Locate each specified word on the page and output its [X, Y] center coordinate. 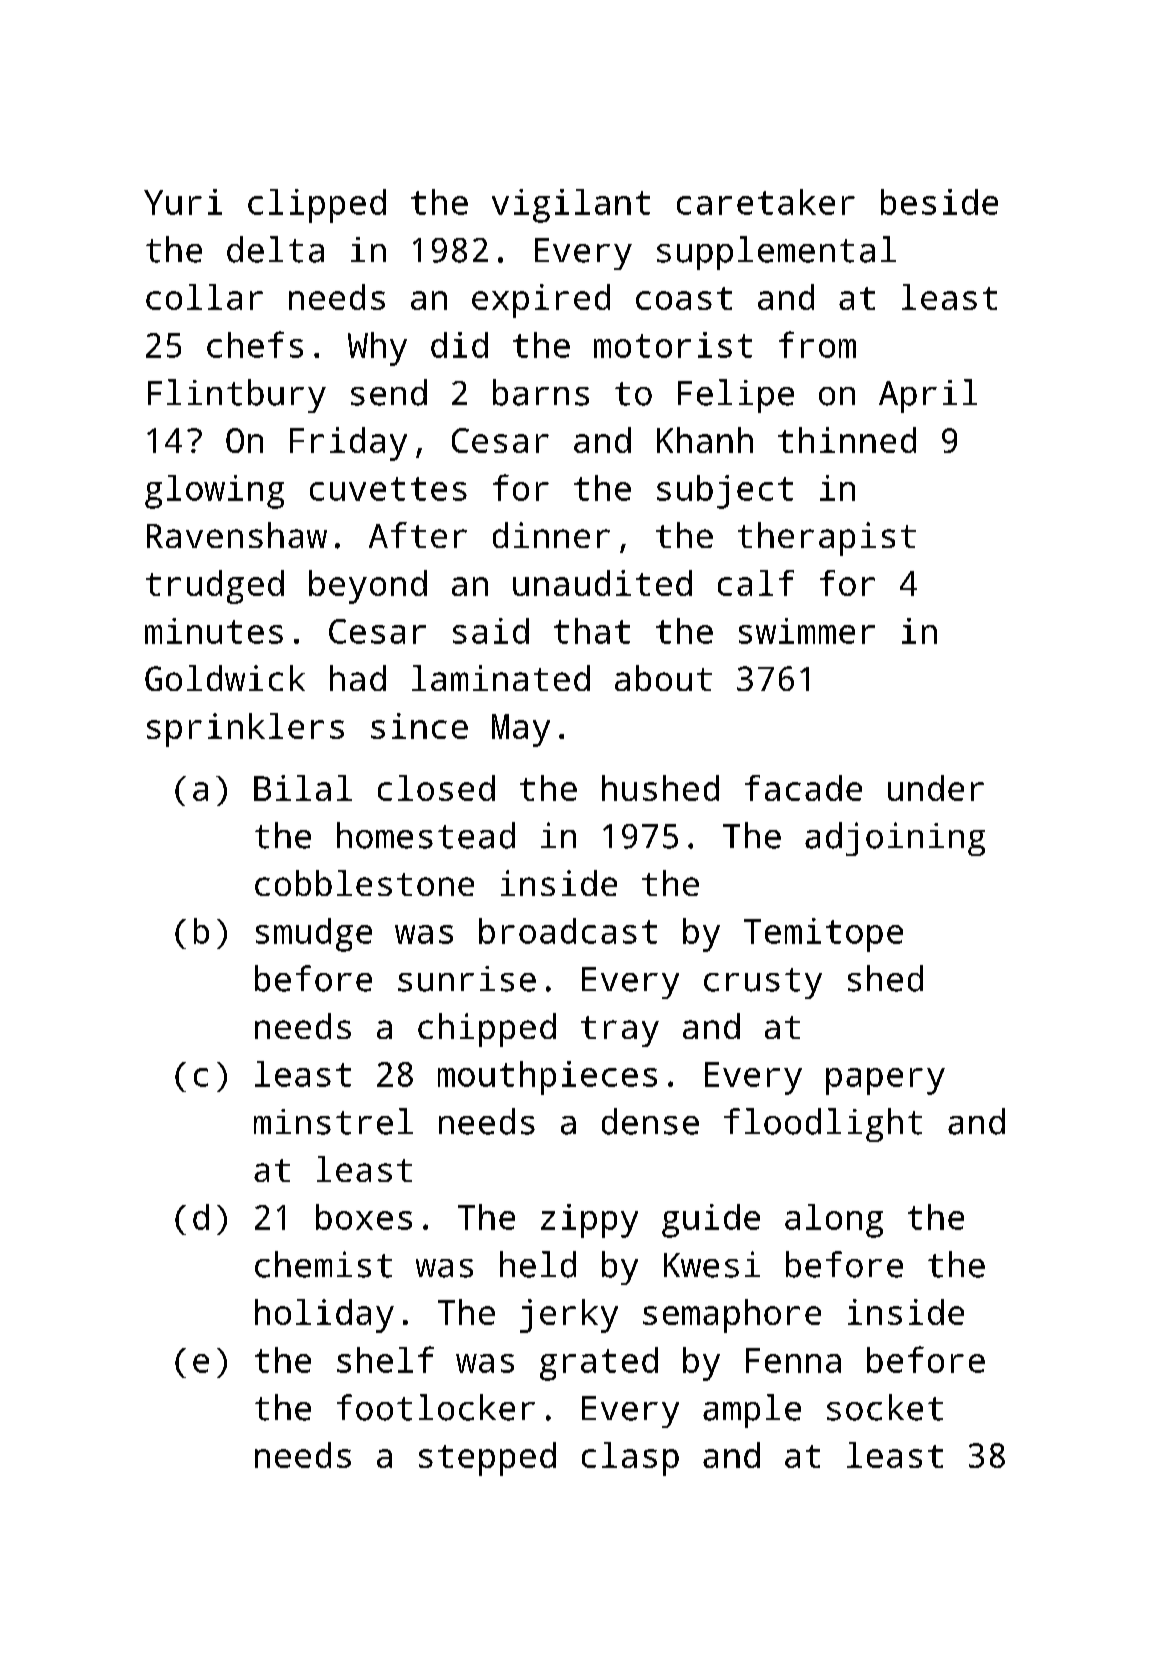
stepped [487, 1459]
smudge [314, 935]
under [936, 788]
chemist [323, 1264]
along [834, 1221]
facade [803, 788]
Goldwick [225, 678]
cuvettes [388, 489]
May [521, 730]
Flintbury [237, 396]
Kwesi [712, 1264]
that [592, 631]
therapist [827, 539]
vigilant [571, 206]
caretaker [766, 202]
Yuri [183, 202]
